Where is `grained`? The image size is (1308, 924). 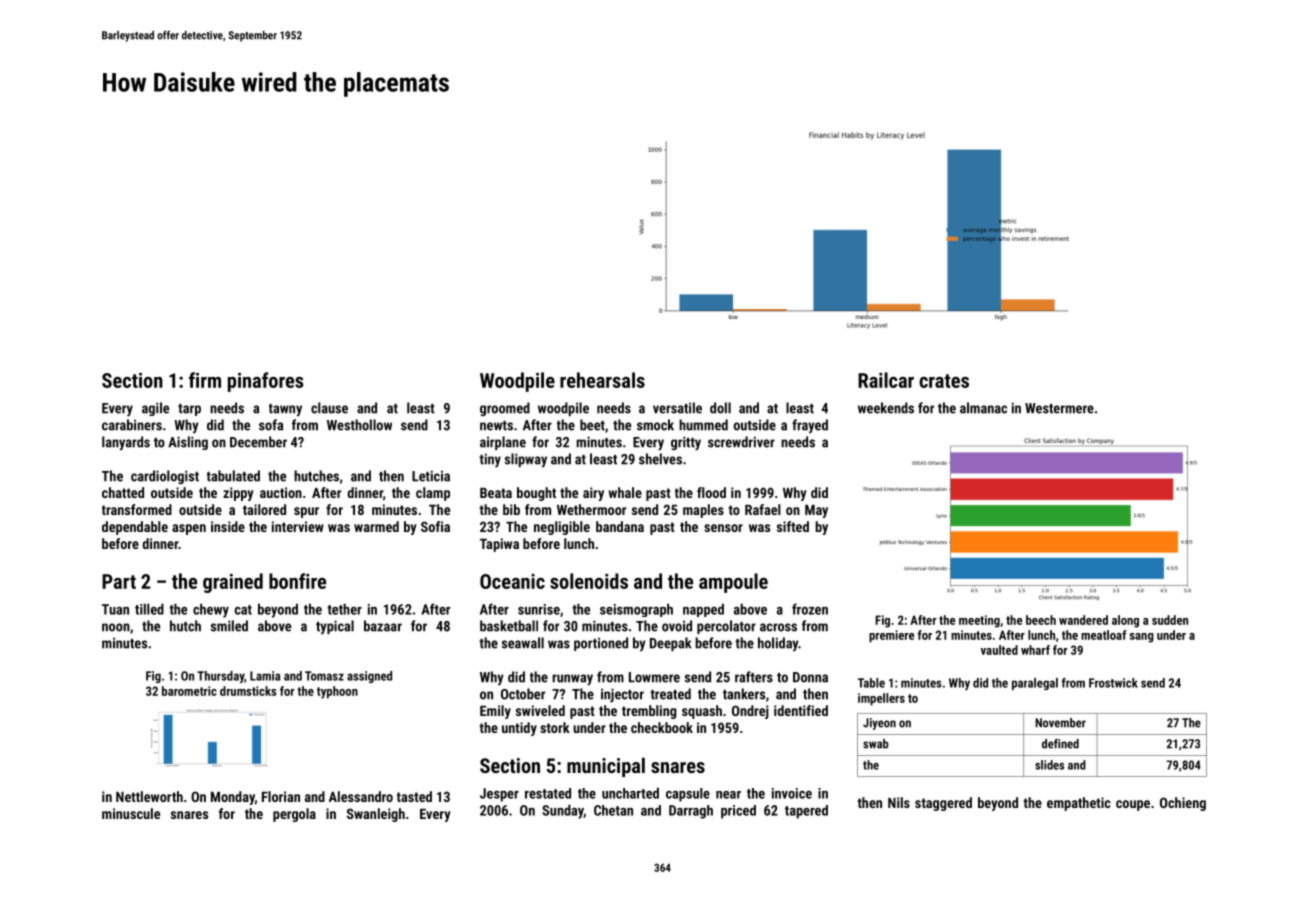
grained is located at coordinates (233, 583).
